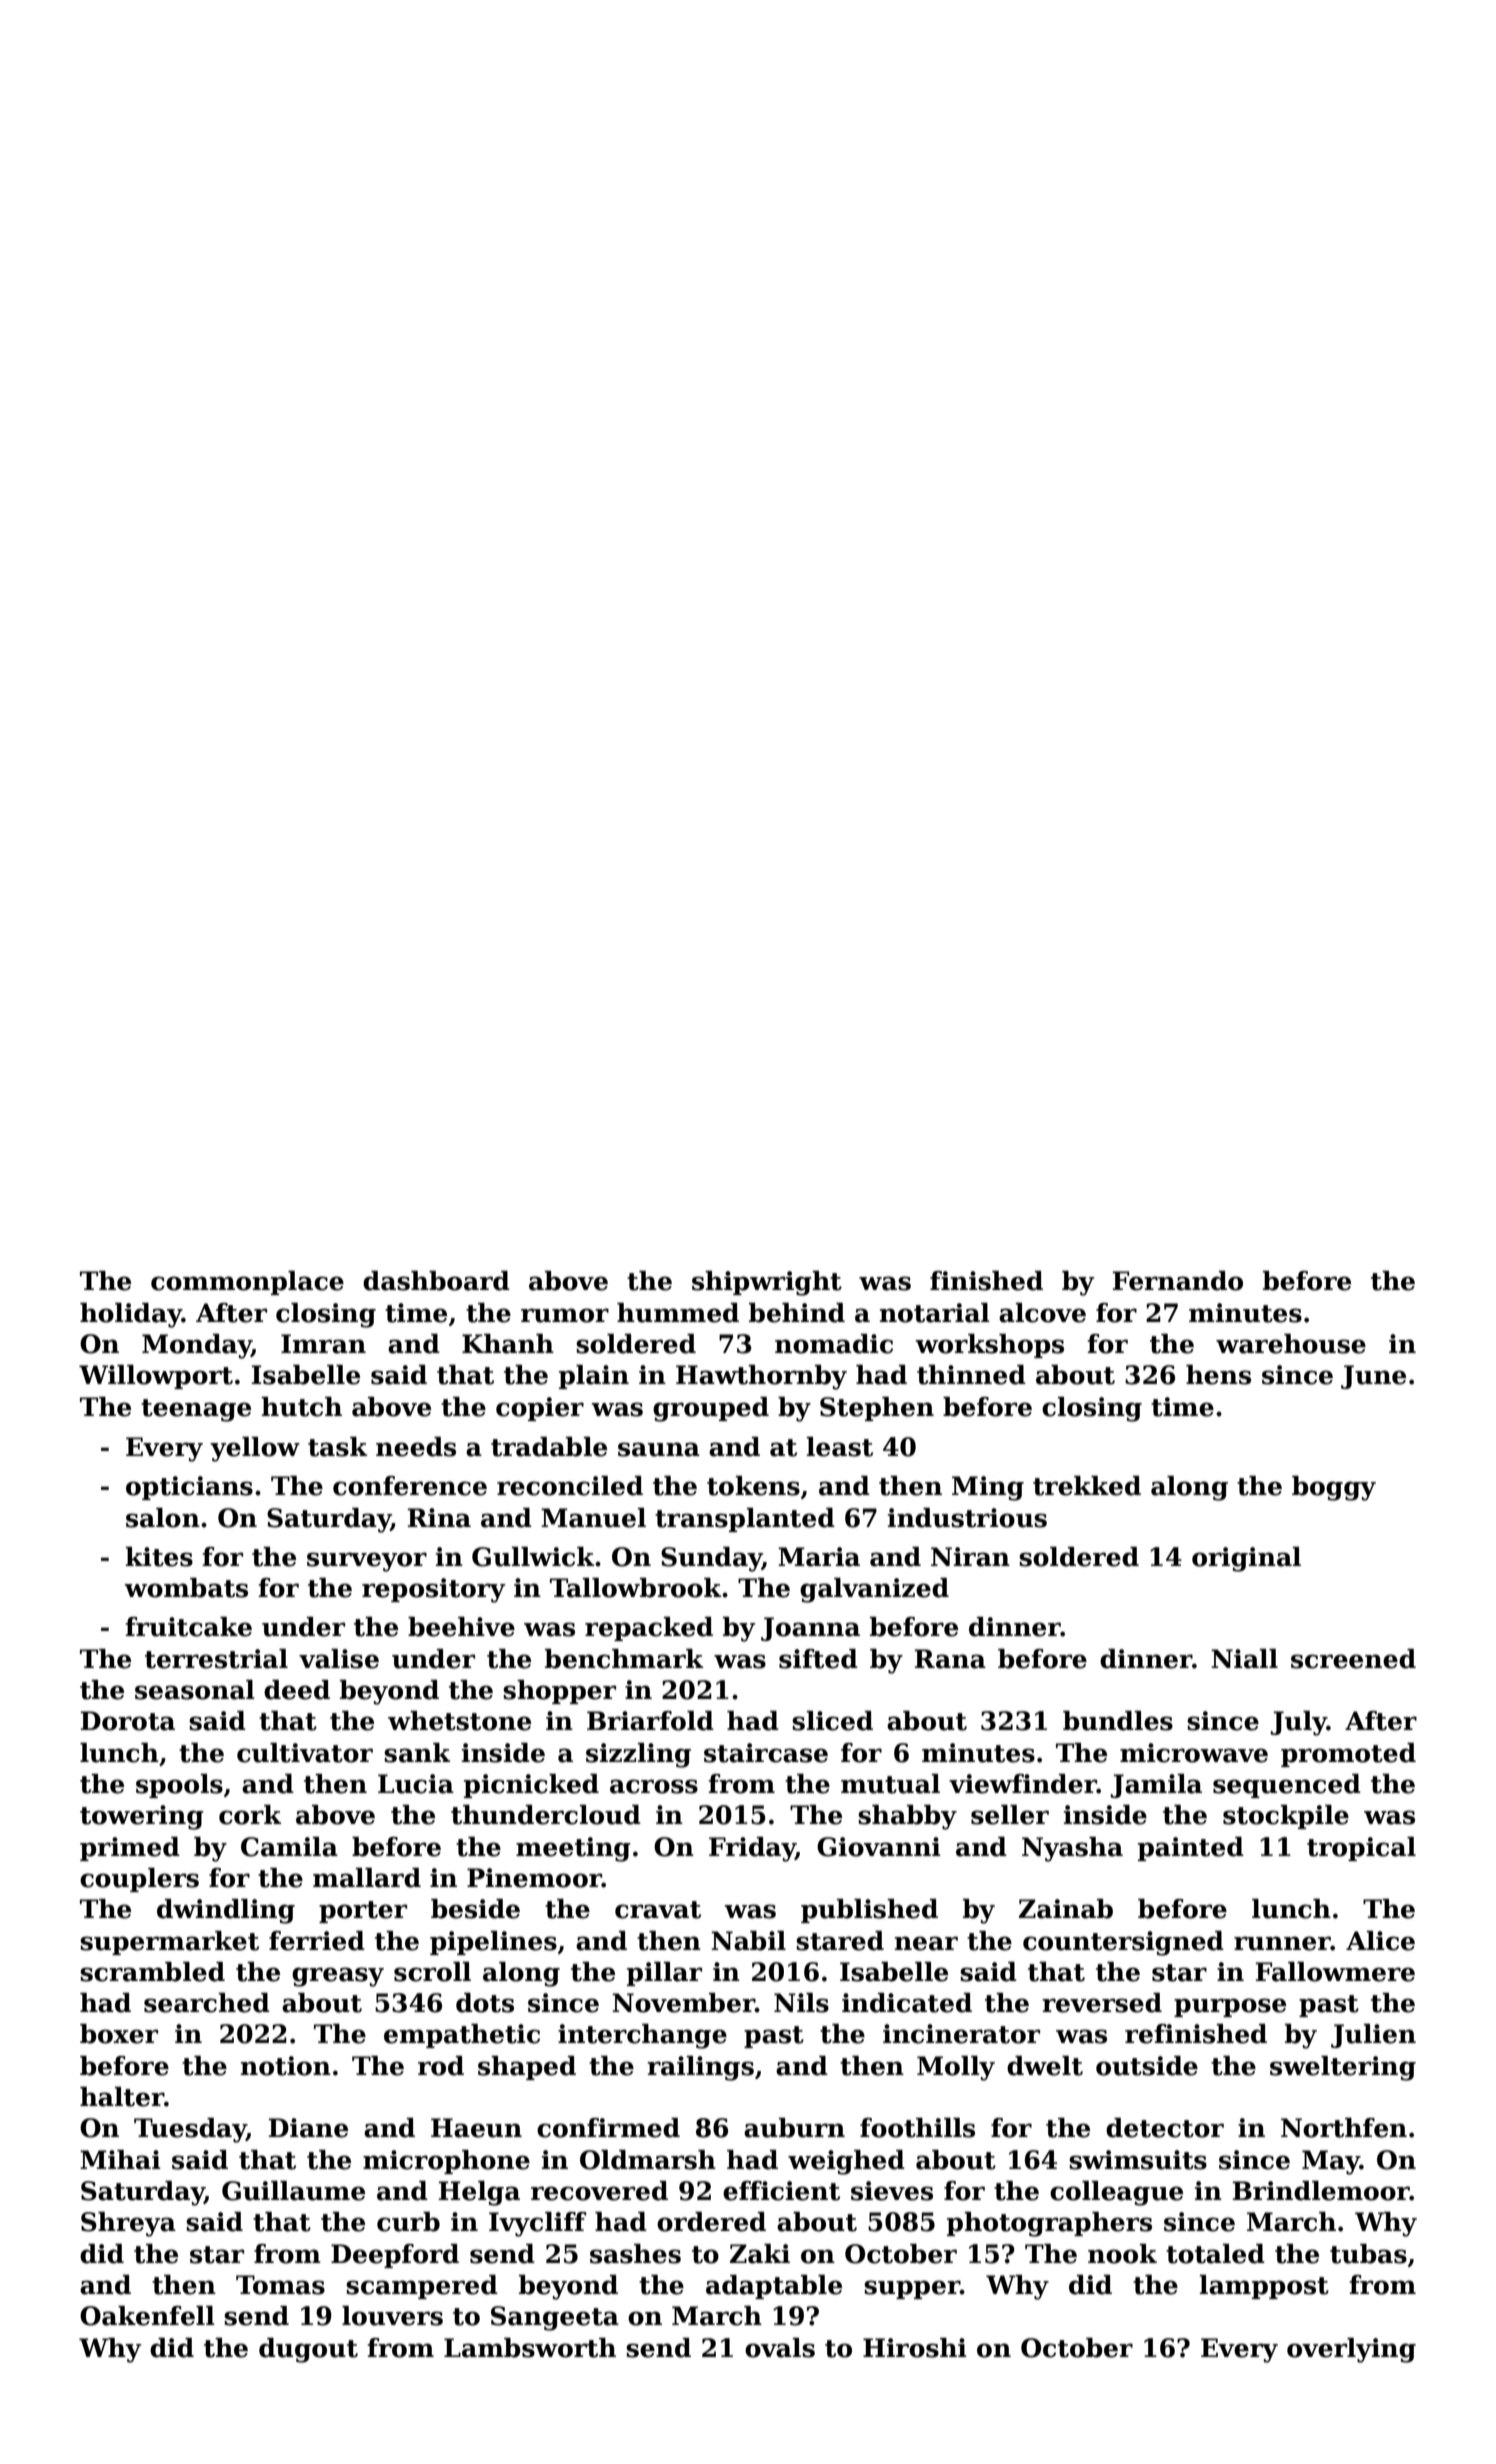 The height and width of the screenshot is (2464, 1496). Describe the element at coordinates (1353, 1659) in the screenshot. I see `screened` at that location.
